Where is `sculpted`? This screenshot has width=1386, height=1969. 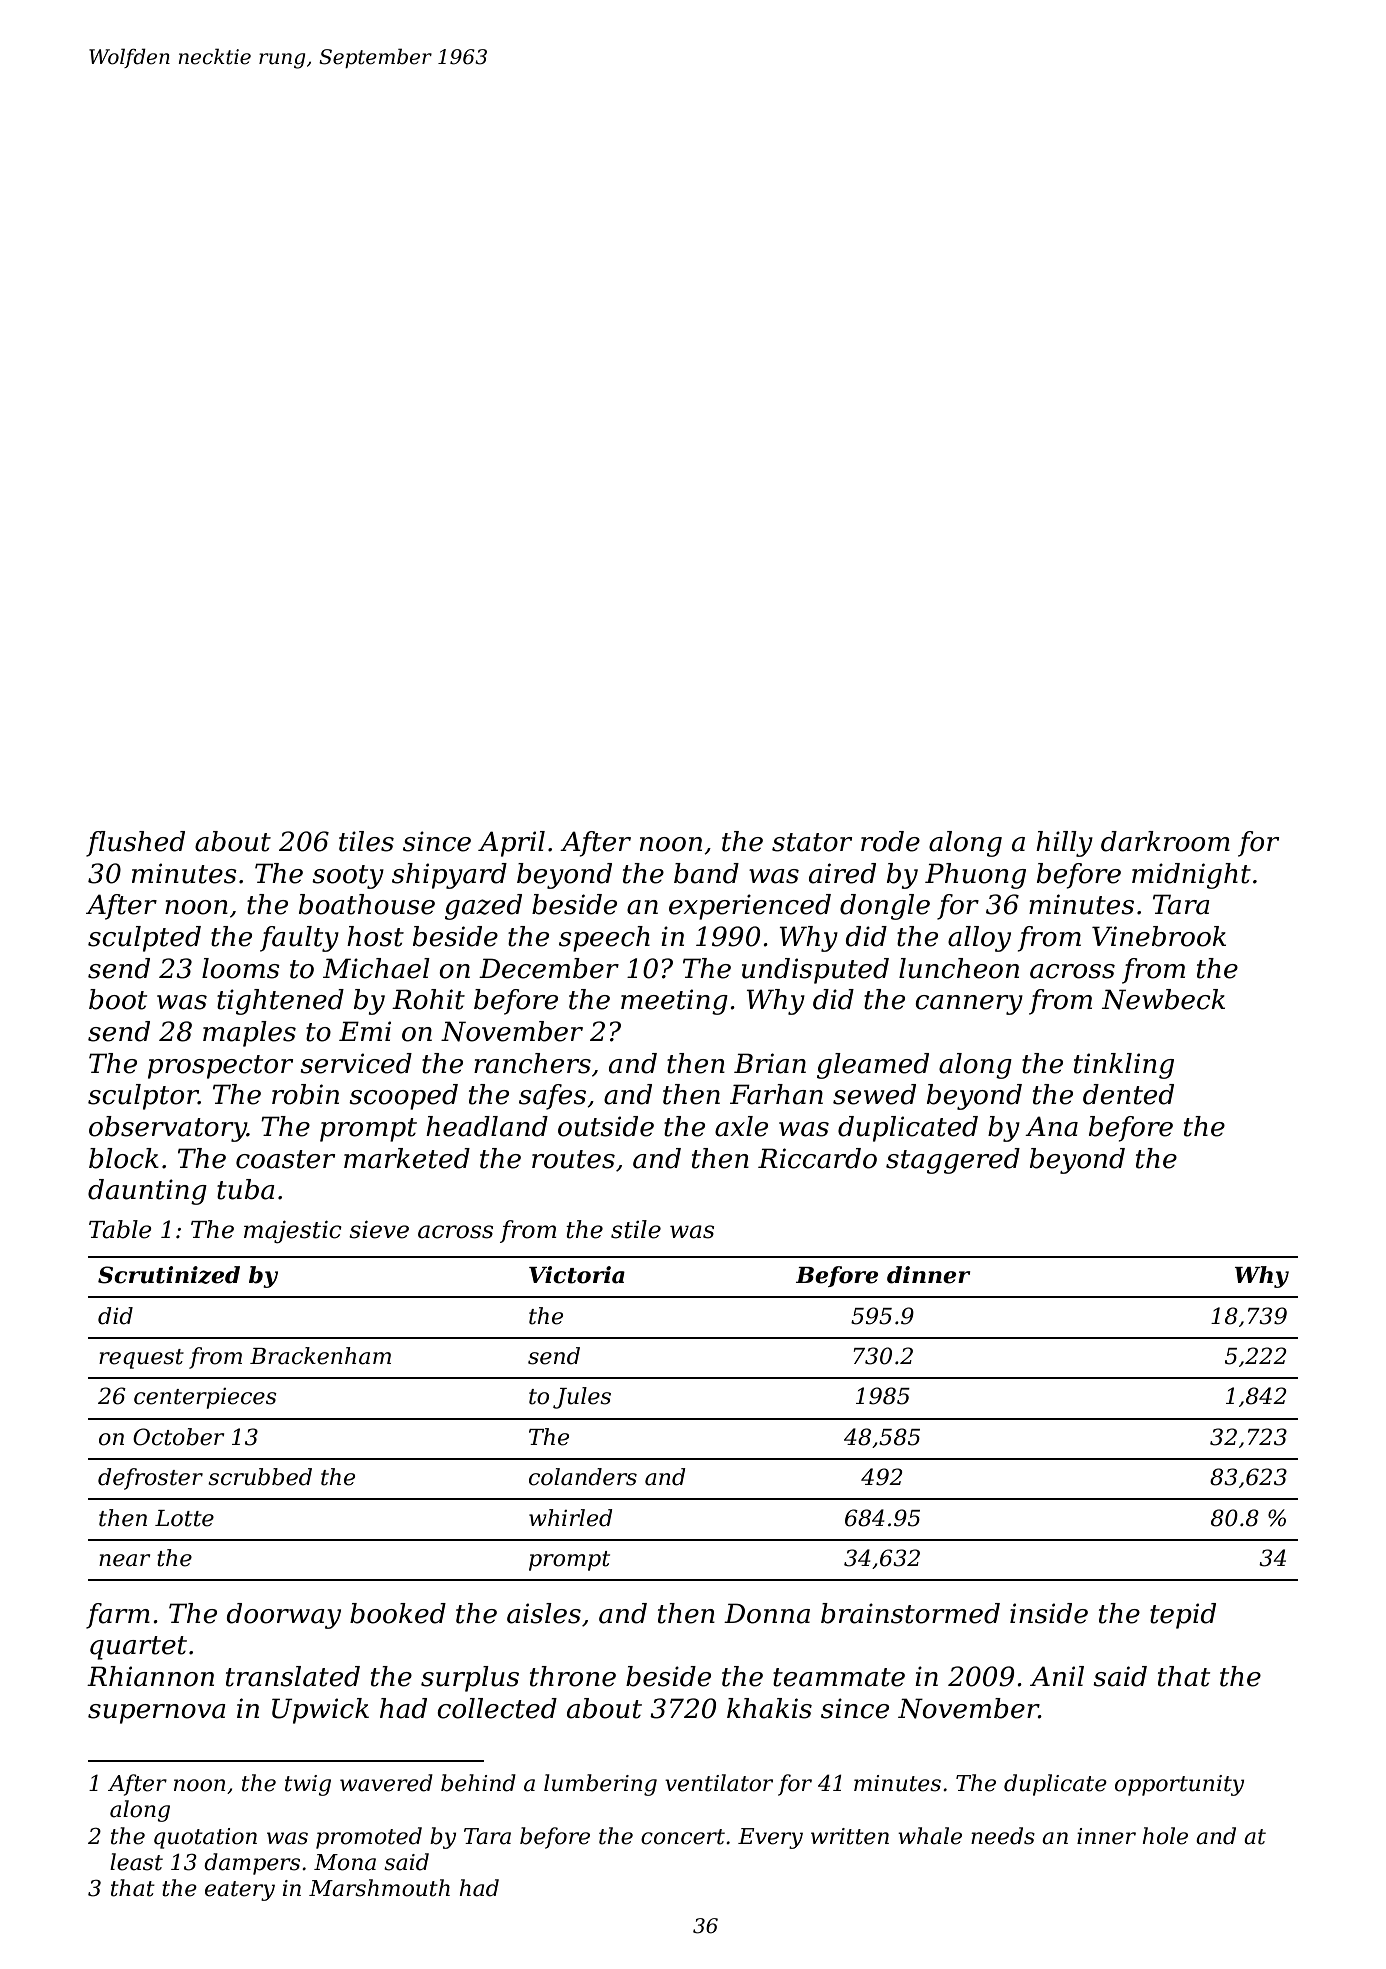 sculpted is located at coordinates (144, 939).
